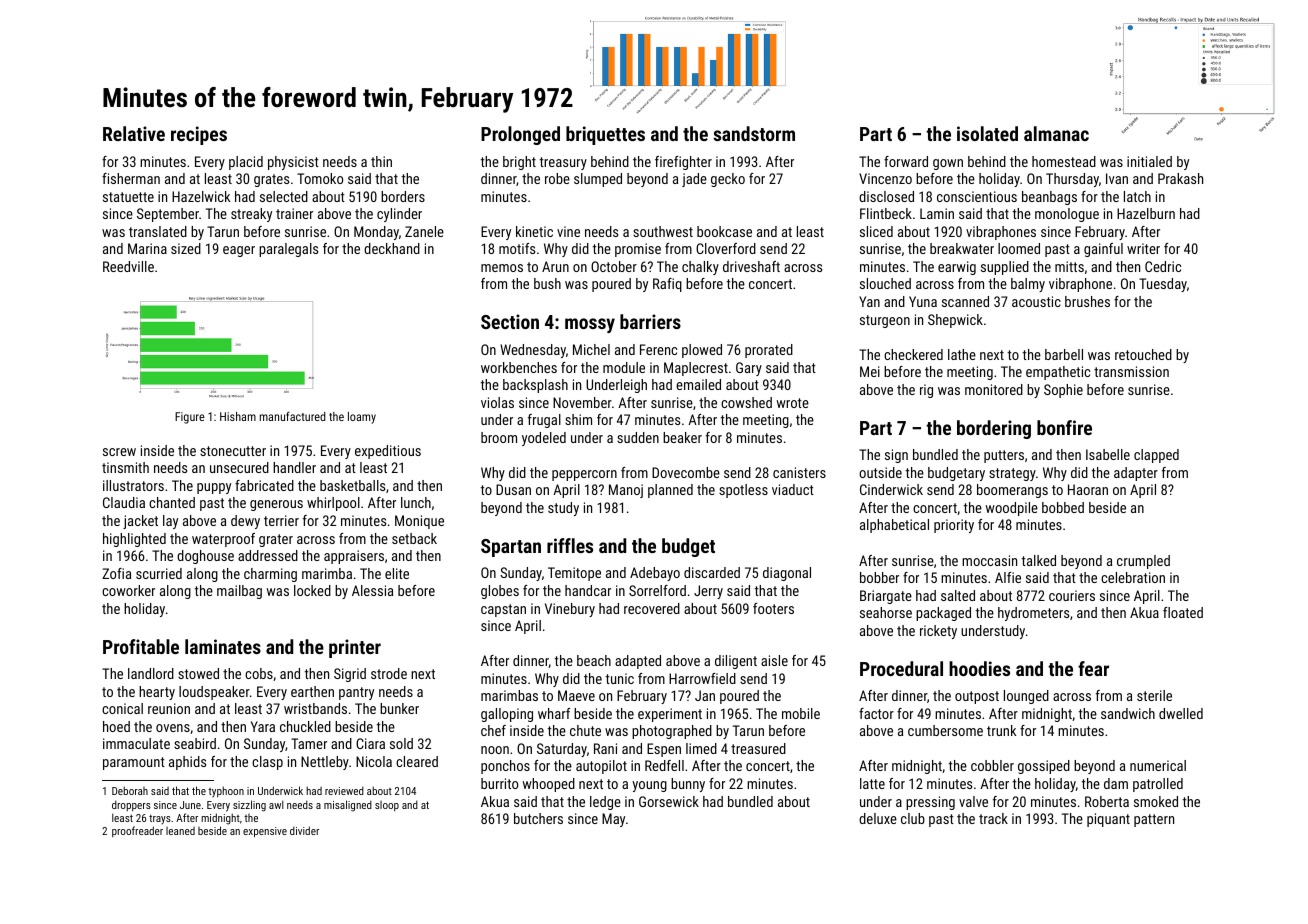 This page has width=1308, height=924. I want to click on translated, so click(158, 231).
